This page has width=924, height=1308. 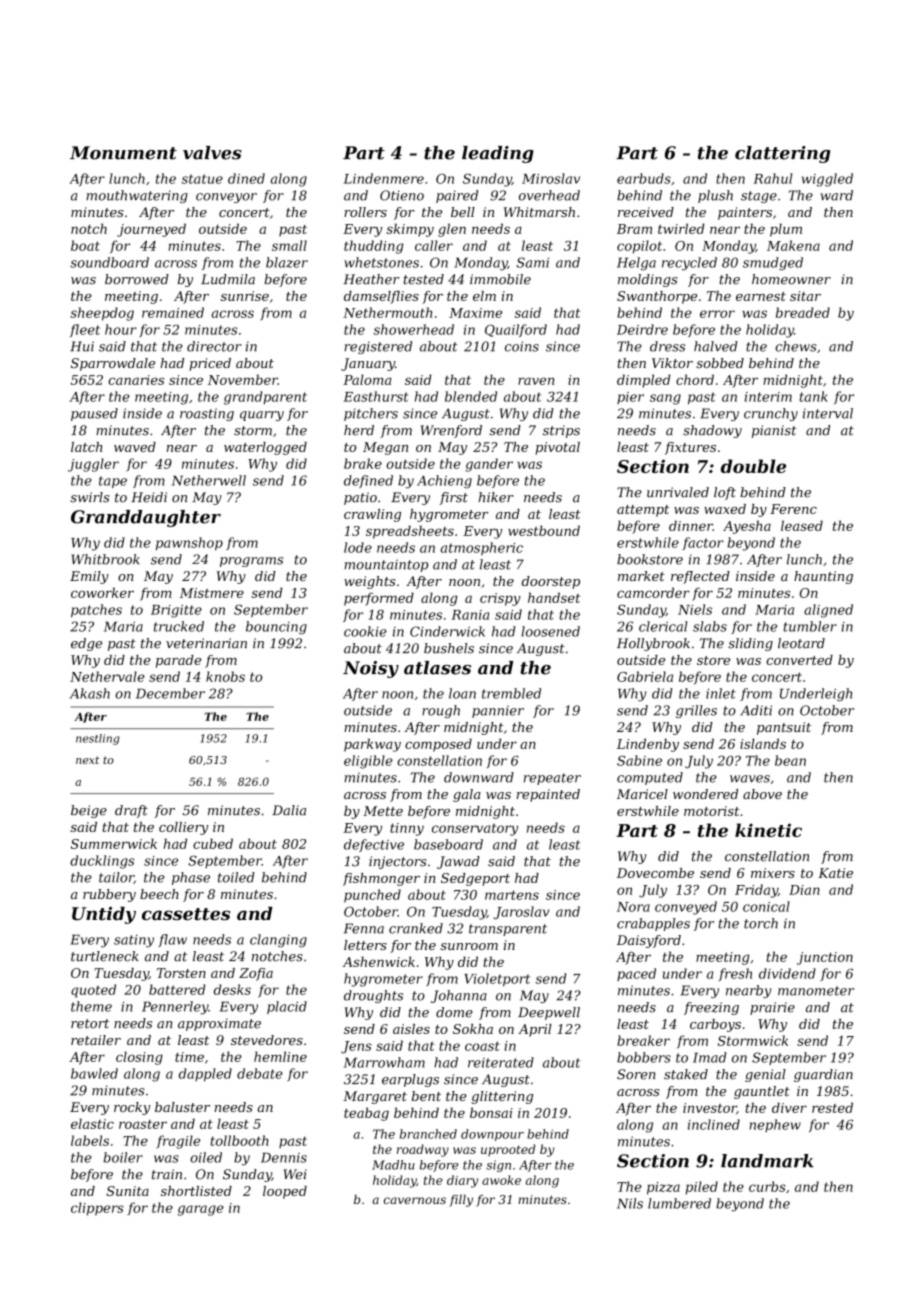 I want to click on haunting, so click(x=823, y=577).
